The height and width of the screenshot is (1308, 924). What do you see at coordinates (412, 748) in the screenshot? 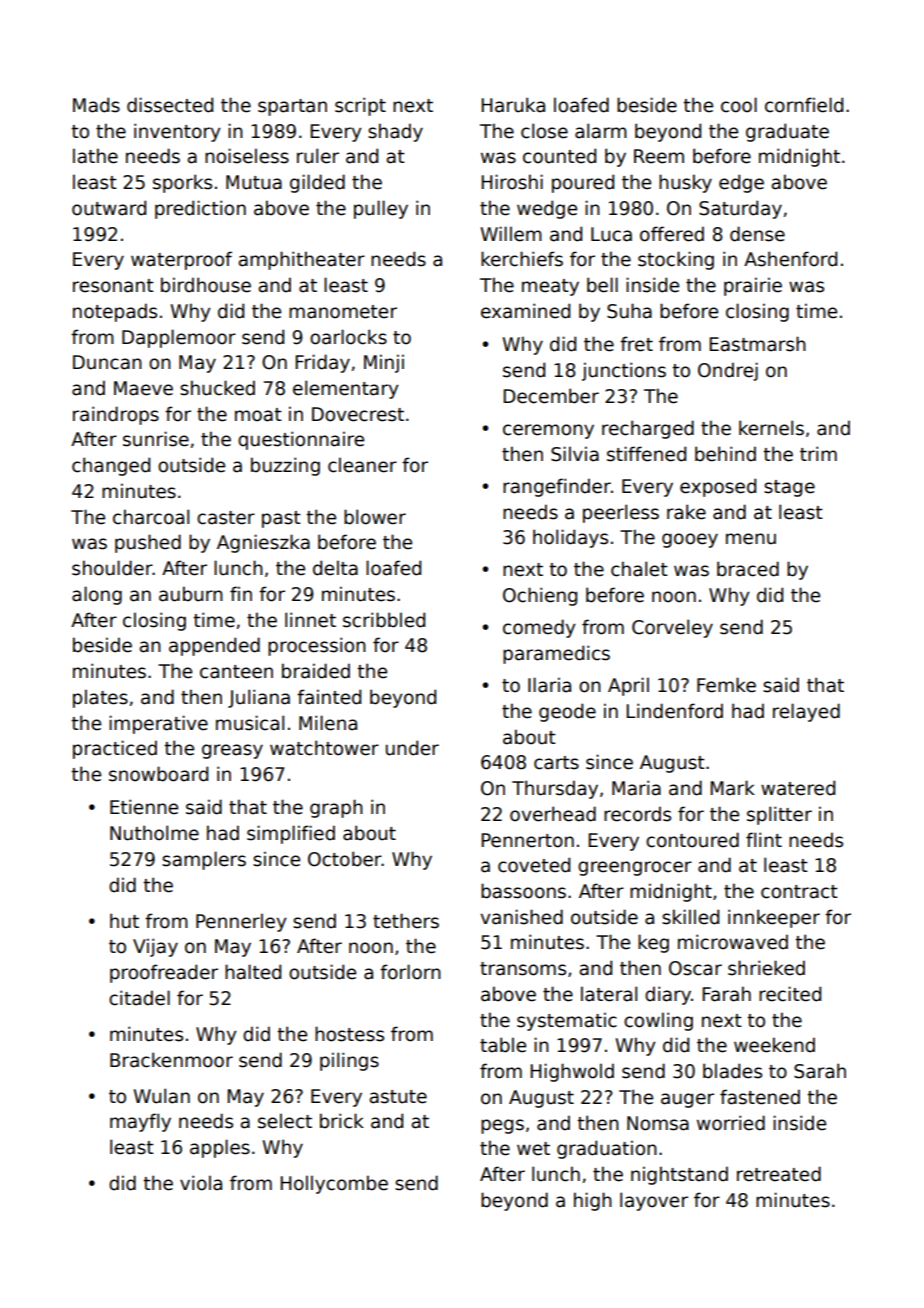
I see `under` at bounding box center [412, 748].
